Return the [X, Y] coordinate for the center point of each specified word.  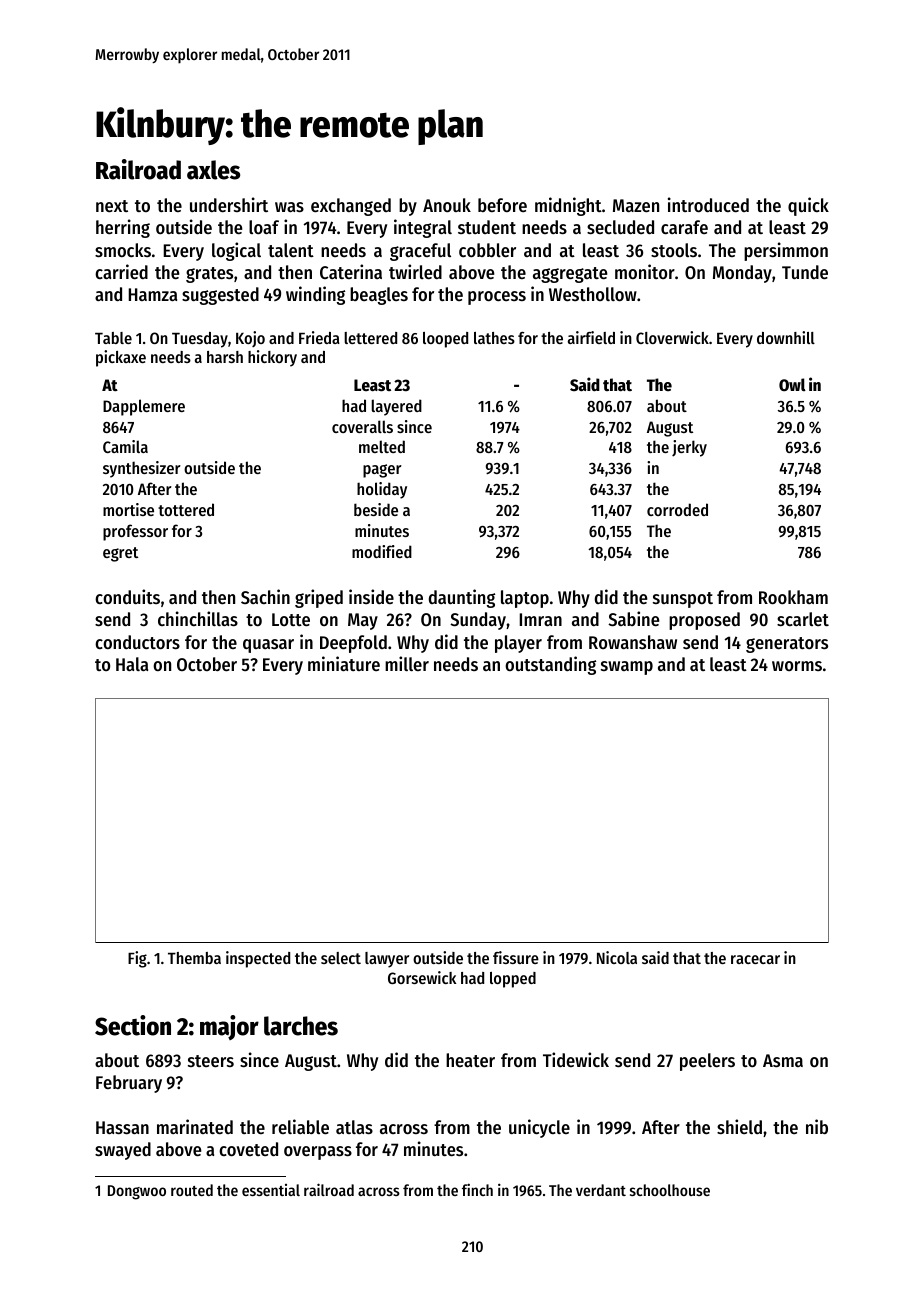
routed [192, 1190]
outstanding [550, 665]
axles [213, 170]
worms [797, 666]
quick [808, 206]
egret [120, 554]
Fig [137, 959]
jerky [689, 448]
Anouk [447, 205]
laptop [525, 599]
